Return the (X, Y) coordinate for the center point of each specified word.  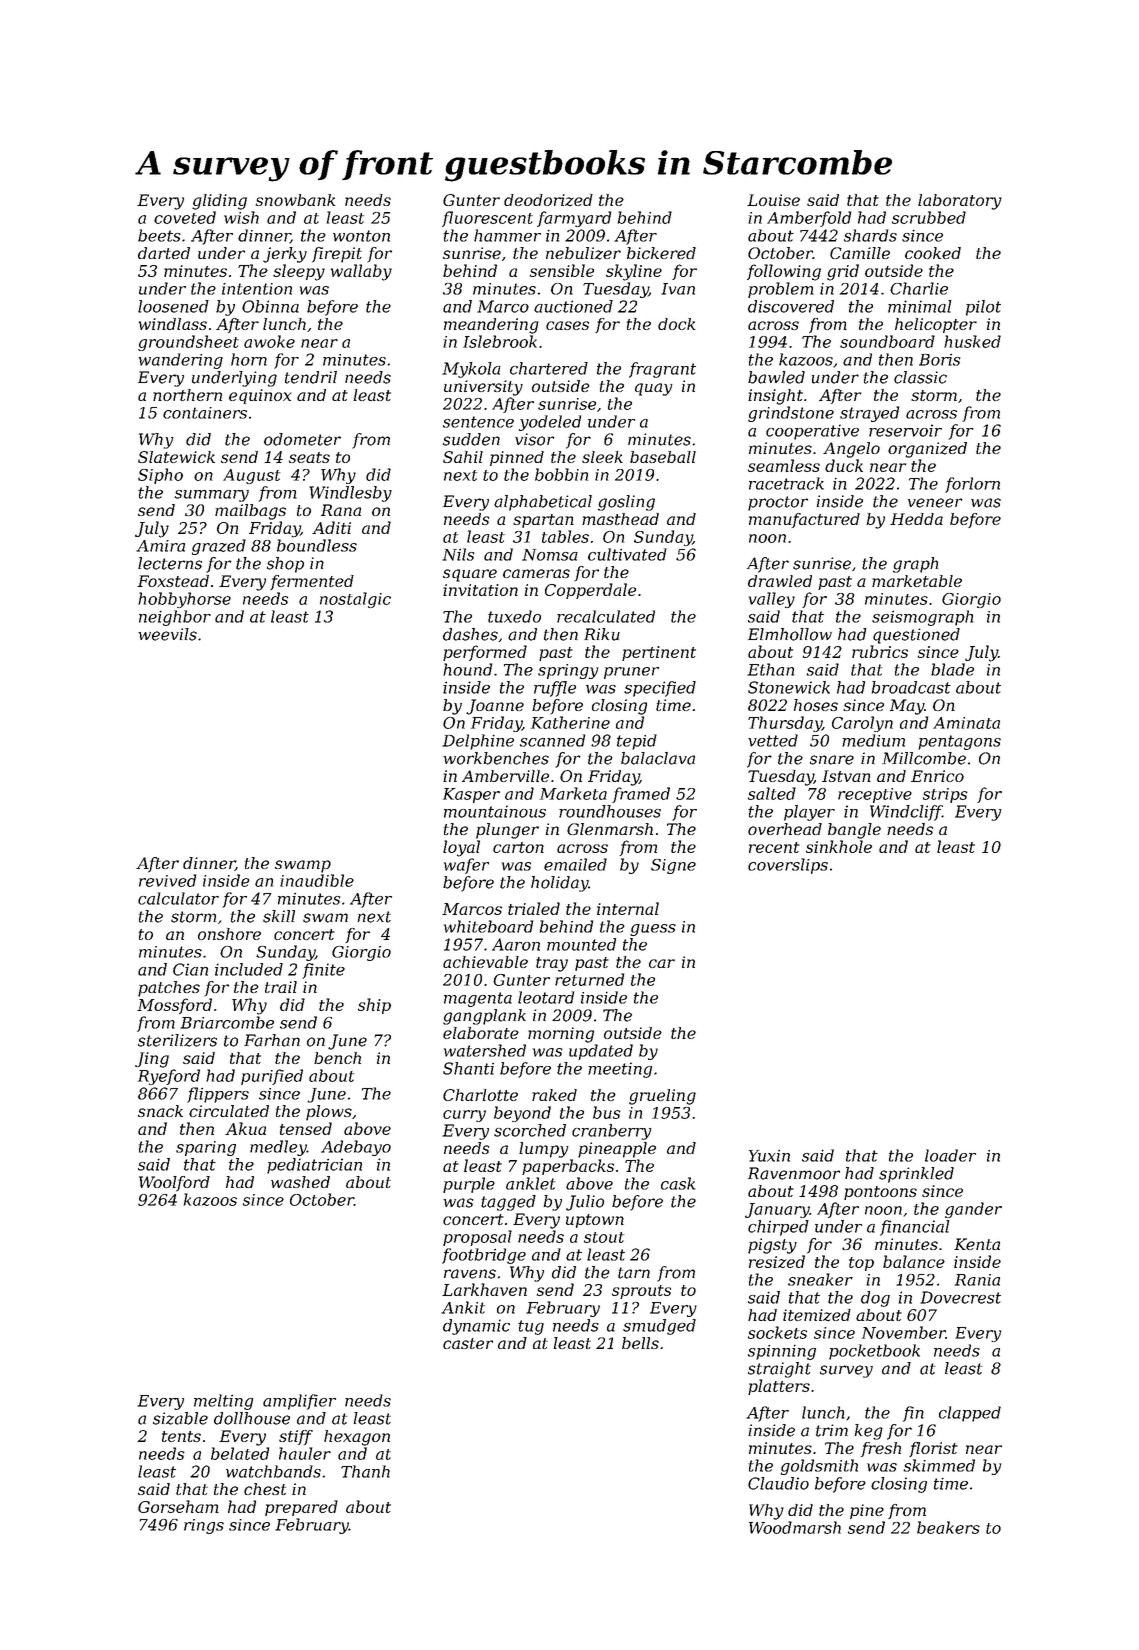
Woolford (174, 1184)
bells (640, 1343)
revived (167, 880)
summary (211, 496)
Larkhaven (484, 1289)
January (777, 1210)
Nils (458, 554)
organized (927, 450)
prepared (301, 1508)
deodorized (548, 200)
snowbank (295, 200)
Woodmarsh (795, 1527)
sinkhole (839, 846)
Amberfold (809, 219)
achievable (485, 962)
